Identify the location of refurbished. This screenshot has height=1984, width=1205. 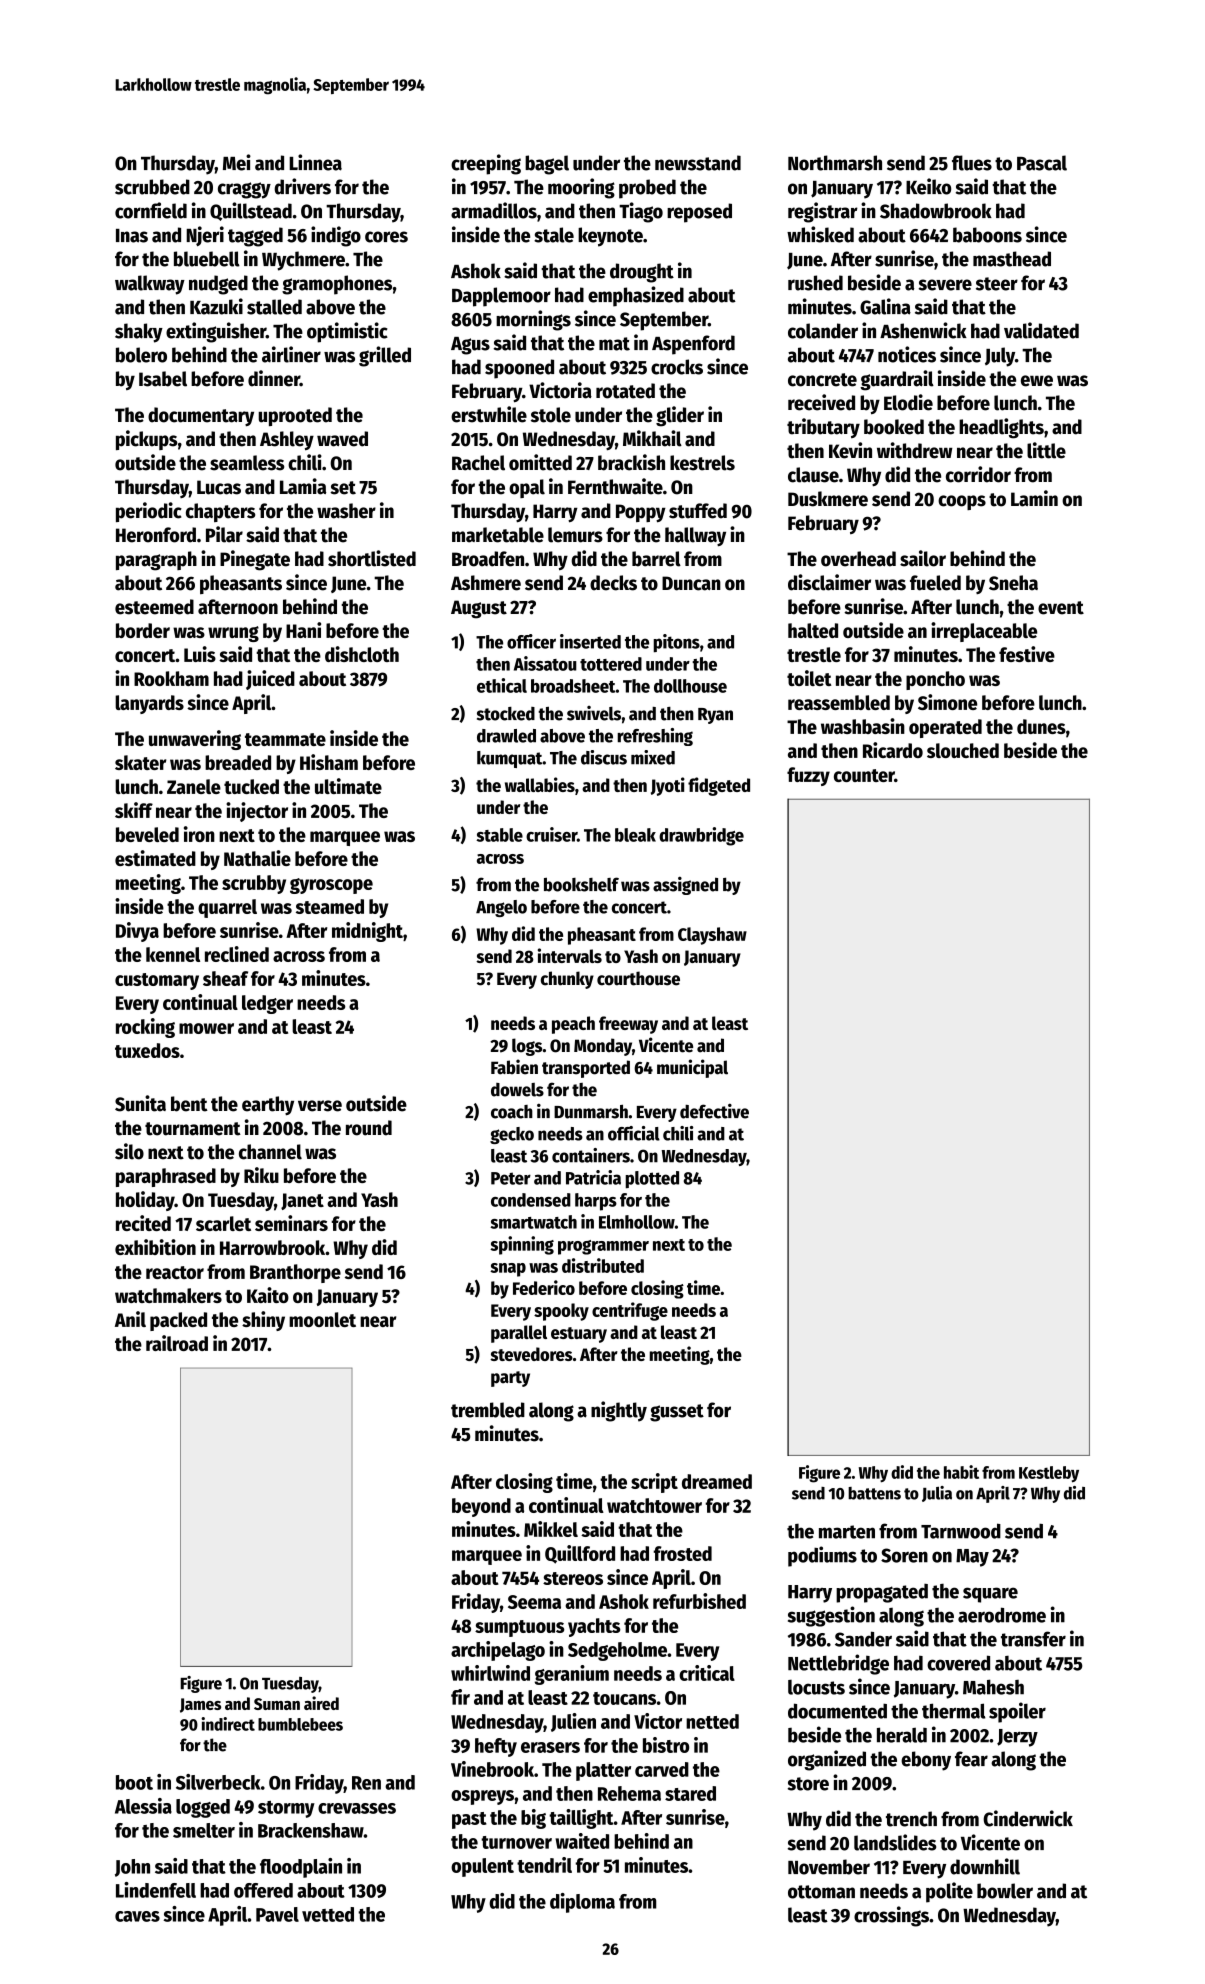
(699, 1601).
